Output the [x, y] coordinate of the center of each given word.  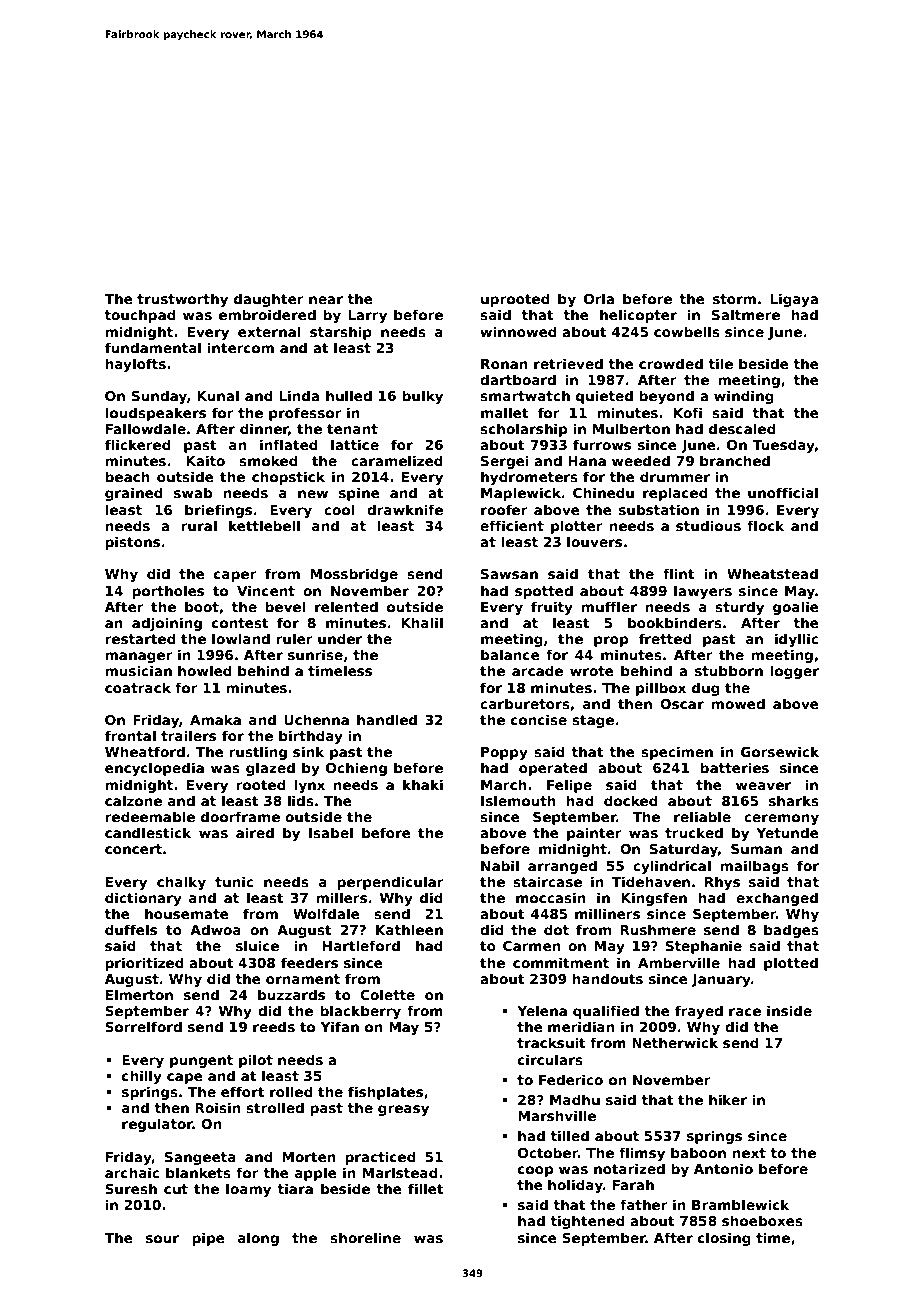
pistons [132, 543]
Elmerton [139, 994]
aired [255, 832]
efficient [512, 525]
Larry [367, 316]
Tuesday [784, 446]
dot [556, 929]
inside [789, 1010]
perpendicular [390, 883]
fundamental [153, 347]
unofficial [783, 492]
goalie [795, 608]
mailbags [754, 867]
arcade [537, 670]
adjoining [167, 624]
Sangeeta [200, 1158]
